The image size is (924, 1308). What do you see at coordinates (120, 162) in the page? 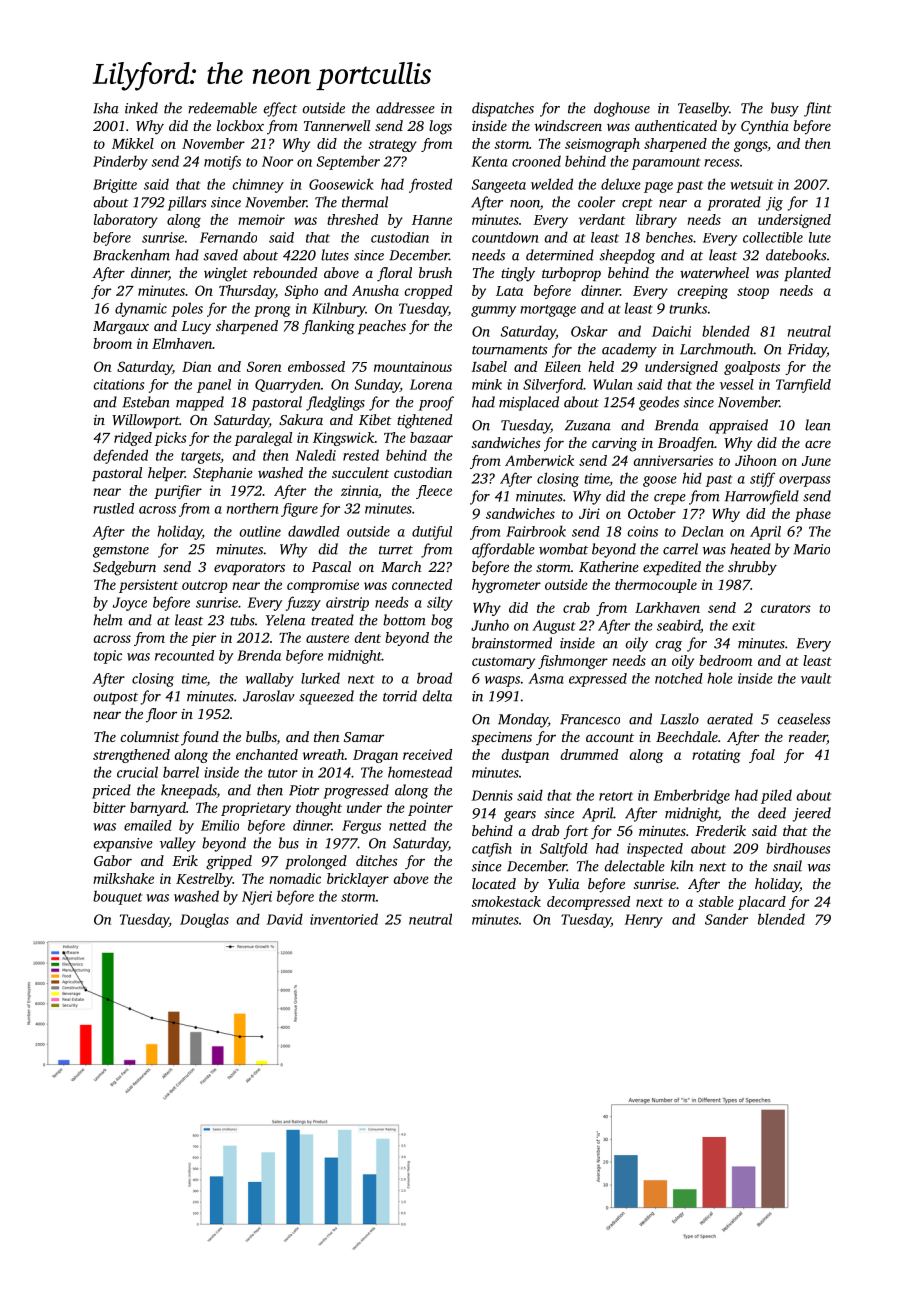
I see `Pinderby` at bounding box center [120, 162].
